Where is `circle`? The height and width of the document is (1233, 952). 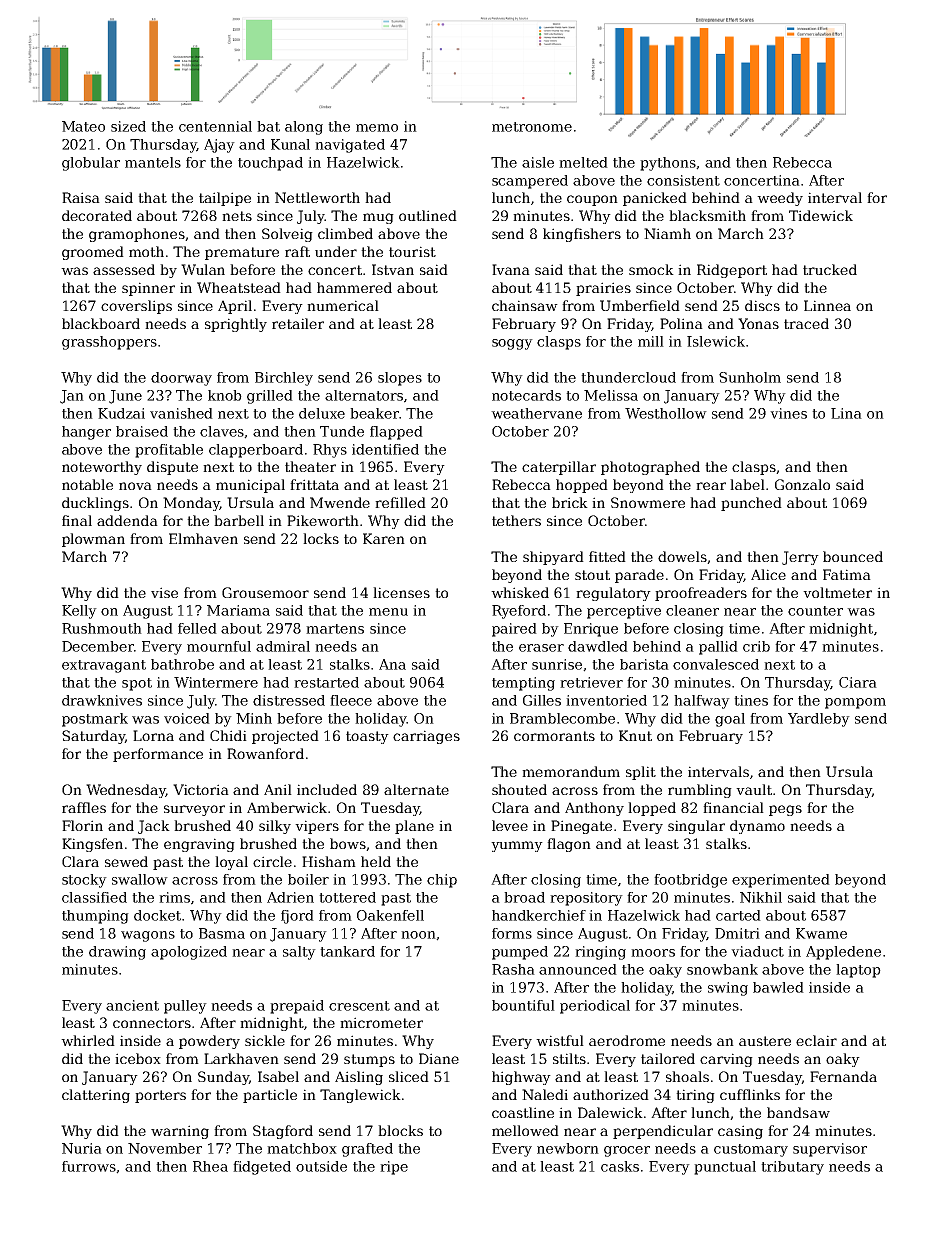 circle is located at coordinates (272, 861).
